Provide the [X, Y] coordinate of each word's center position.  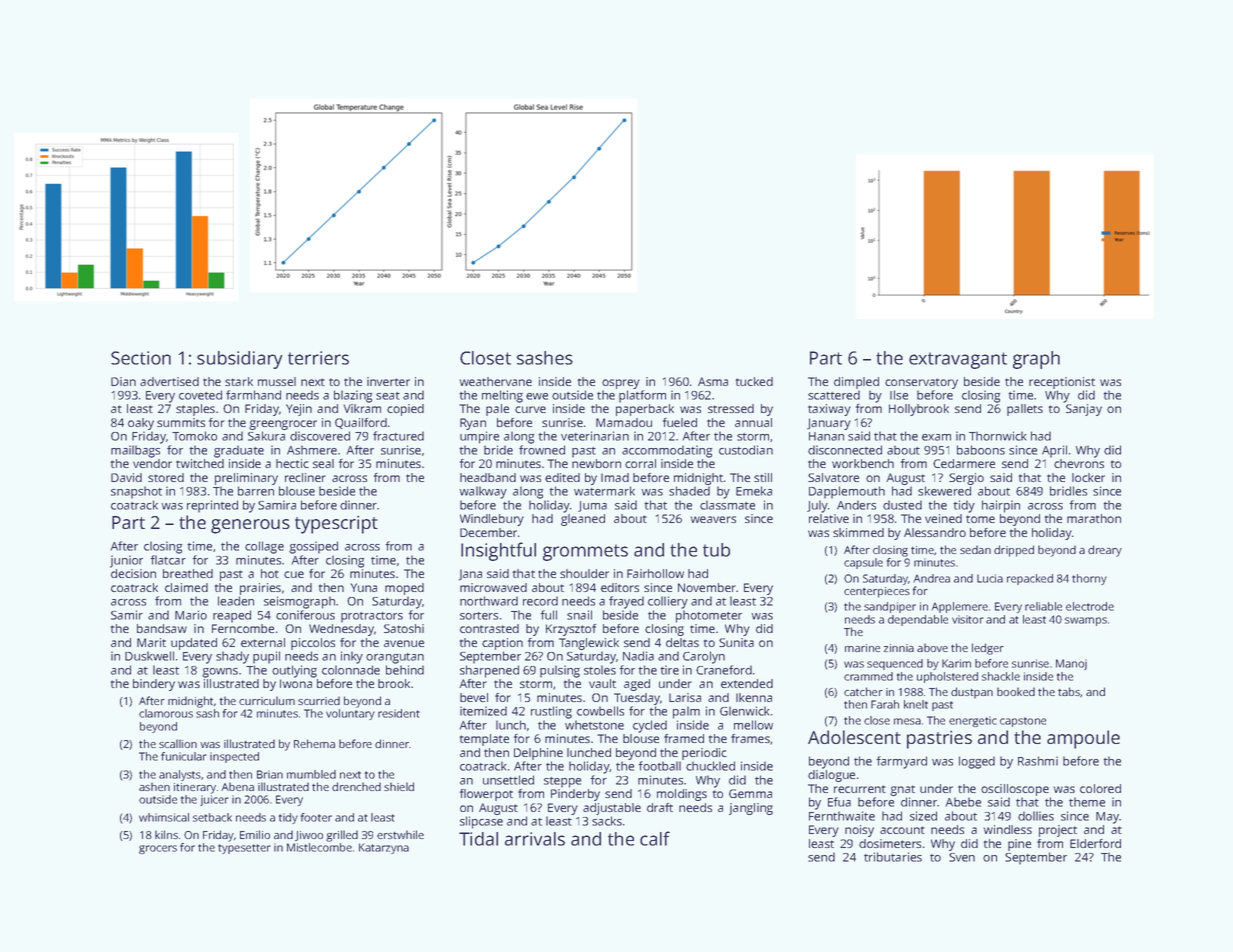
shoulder [584, 573]
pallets [1025, 410]
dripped [1014, 551]
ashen [154, 786]
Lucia [990, 578]
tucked [754, 381]
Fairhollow [655, 573]
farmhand [253, 395]
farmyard [902, 762]
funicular [184, 756]
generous [250, 526]
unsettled [508, 780]
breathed [188, 573]
